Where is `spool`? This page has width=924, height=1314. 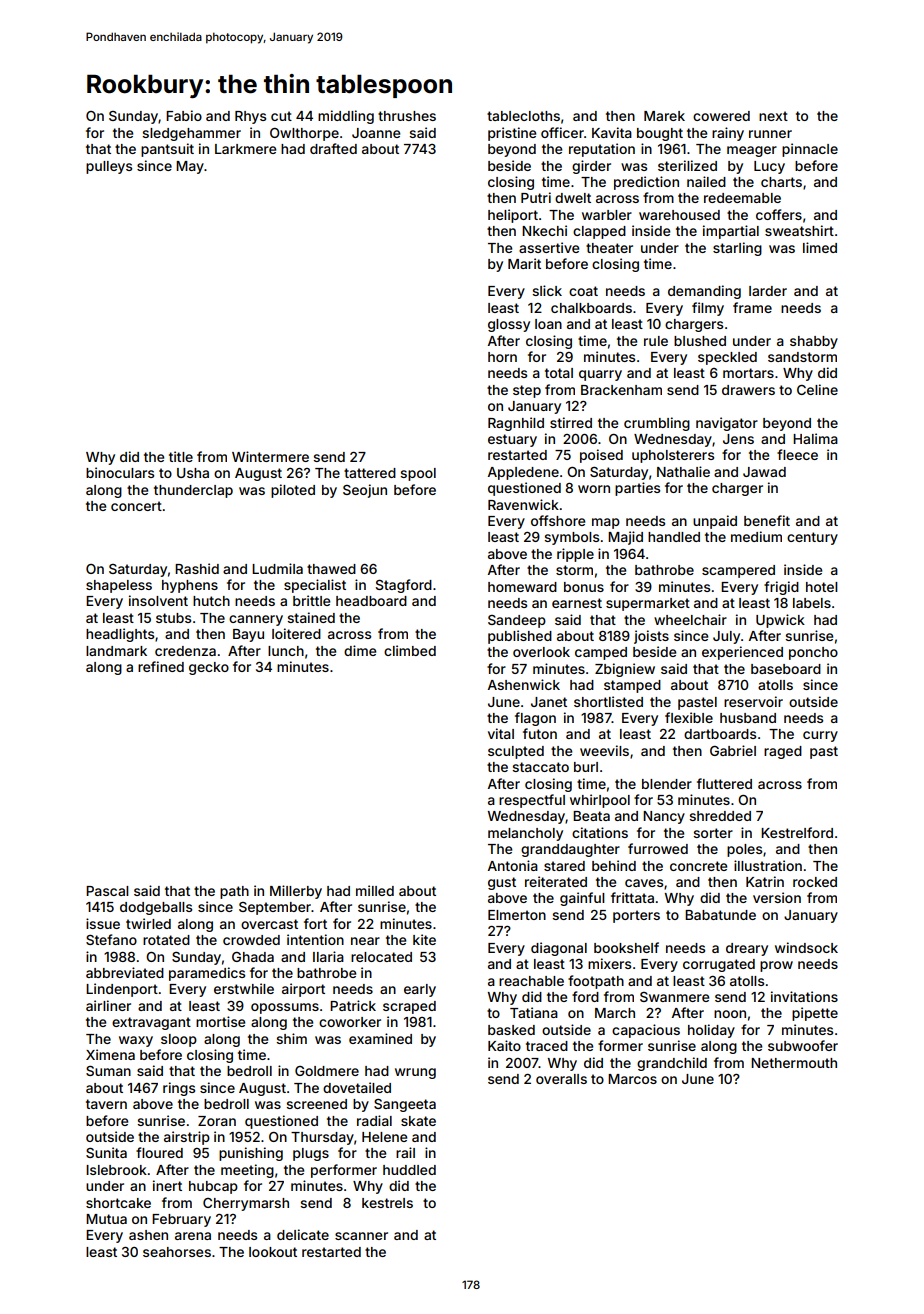 spool is located at coordinates (418, 474).
